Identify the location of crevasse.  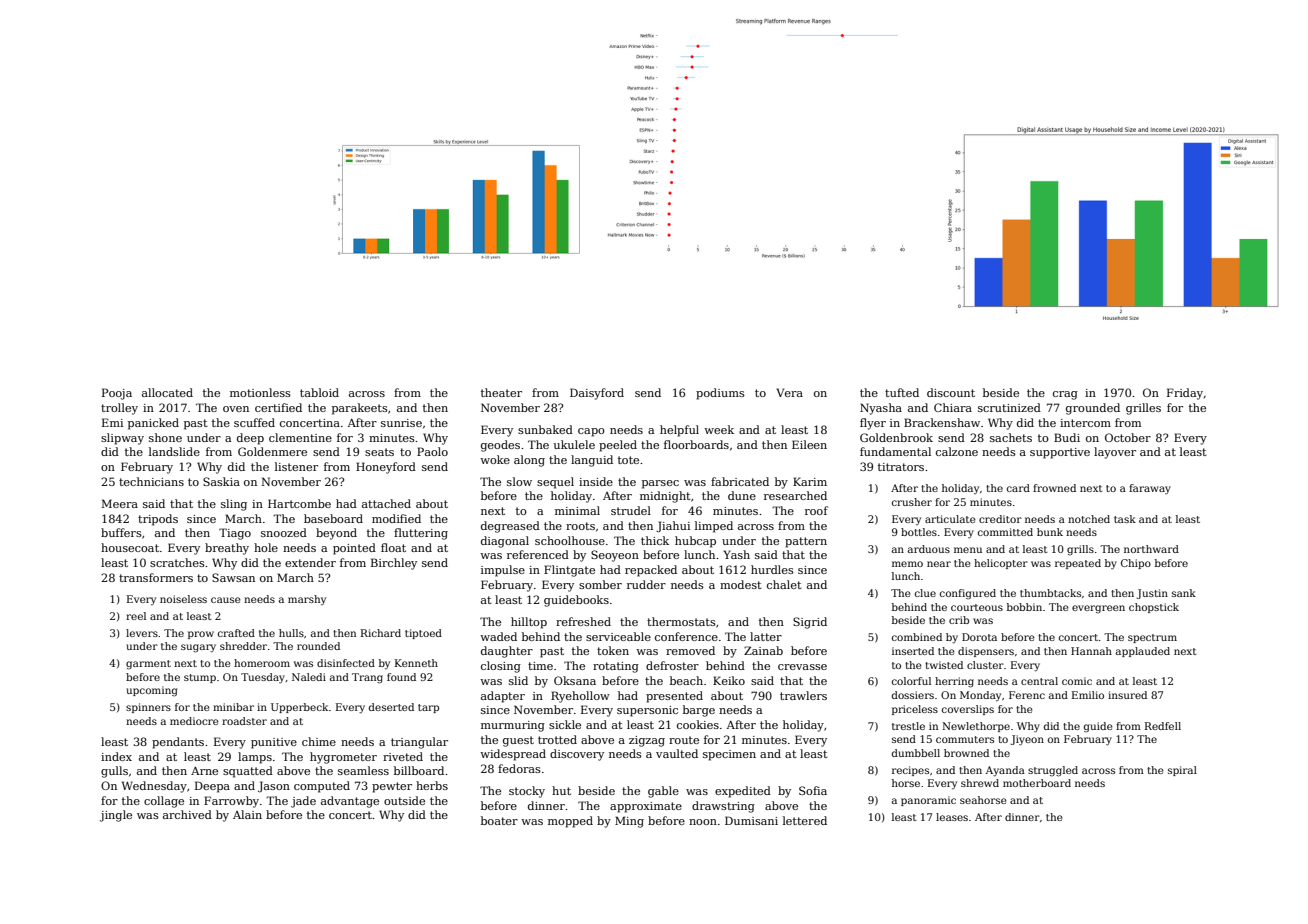
(802, 667).
